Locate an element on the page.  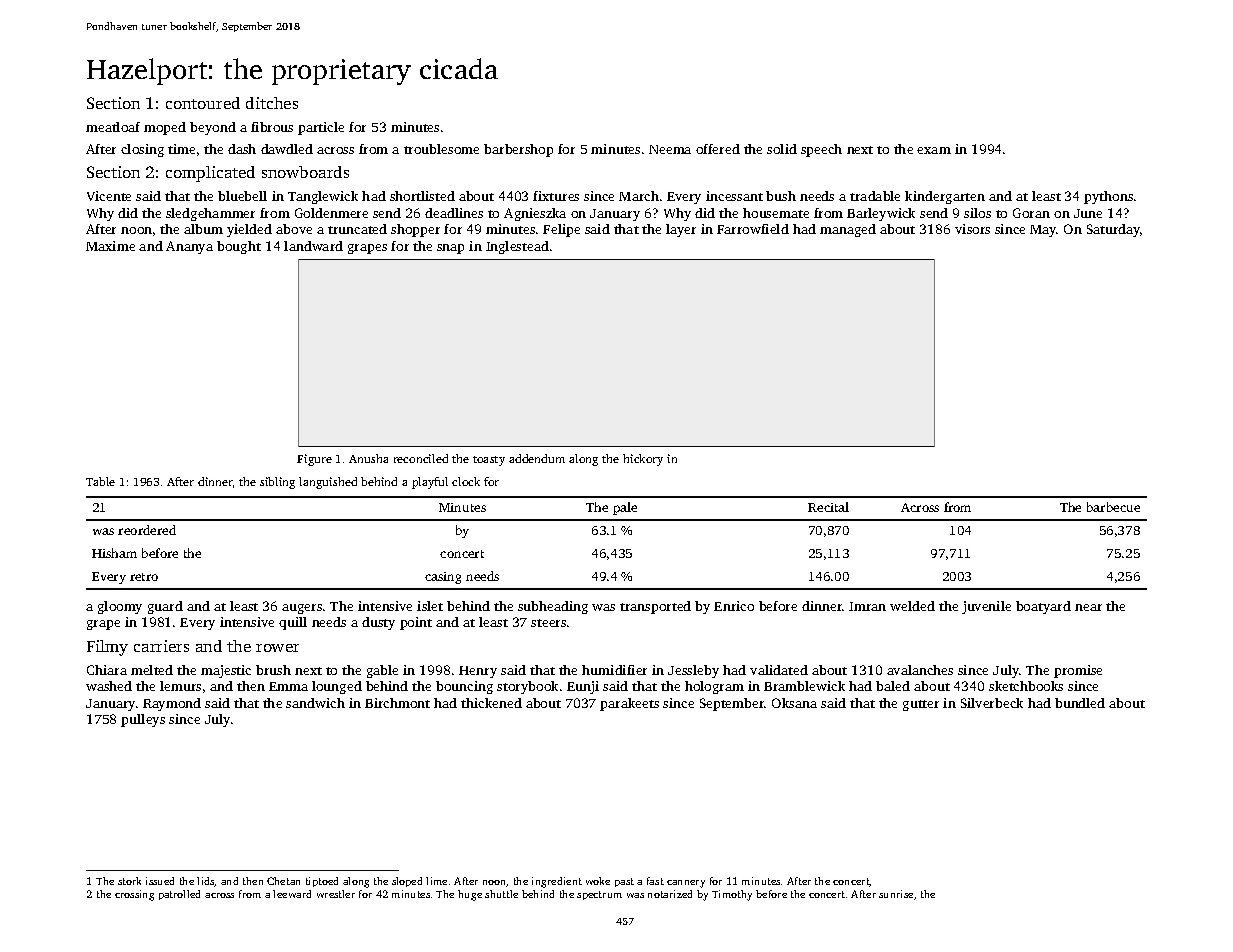
contoured is located at coordinates (203, 103).
